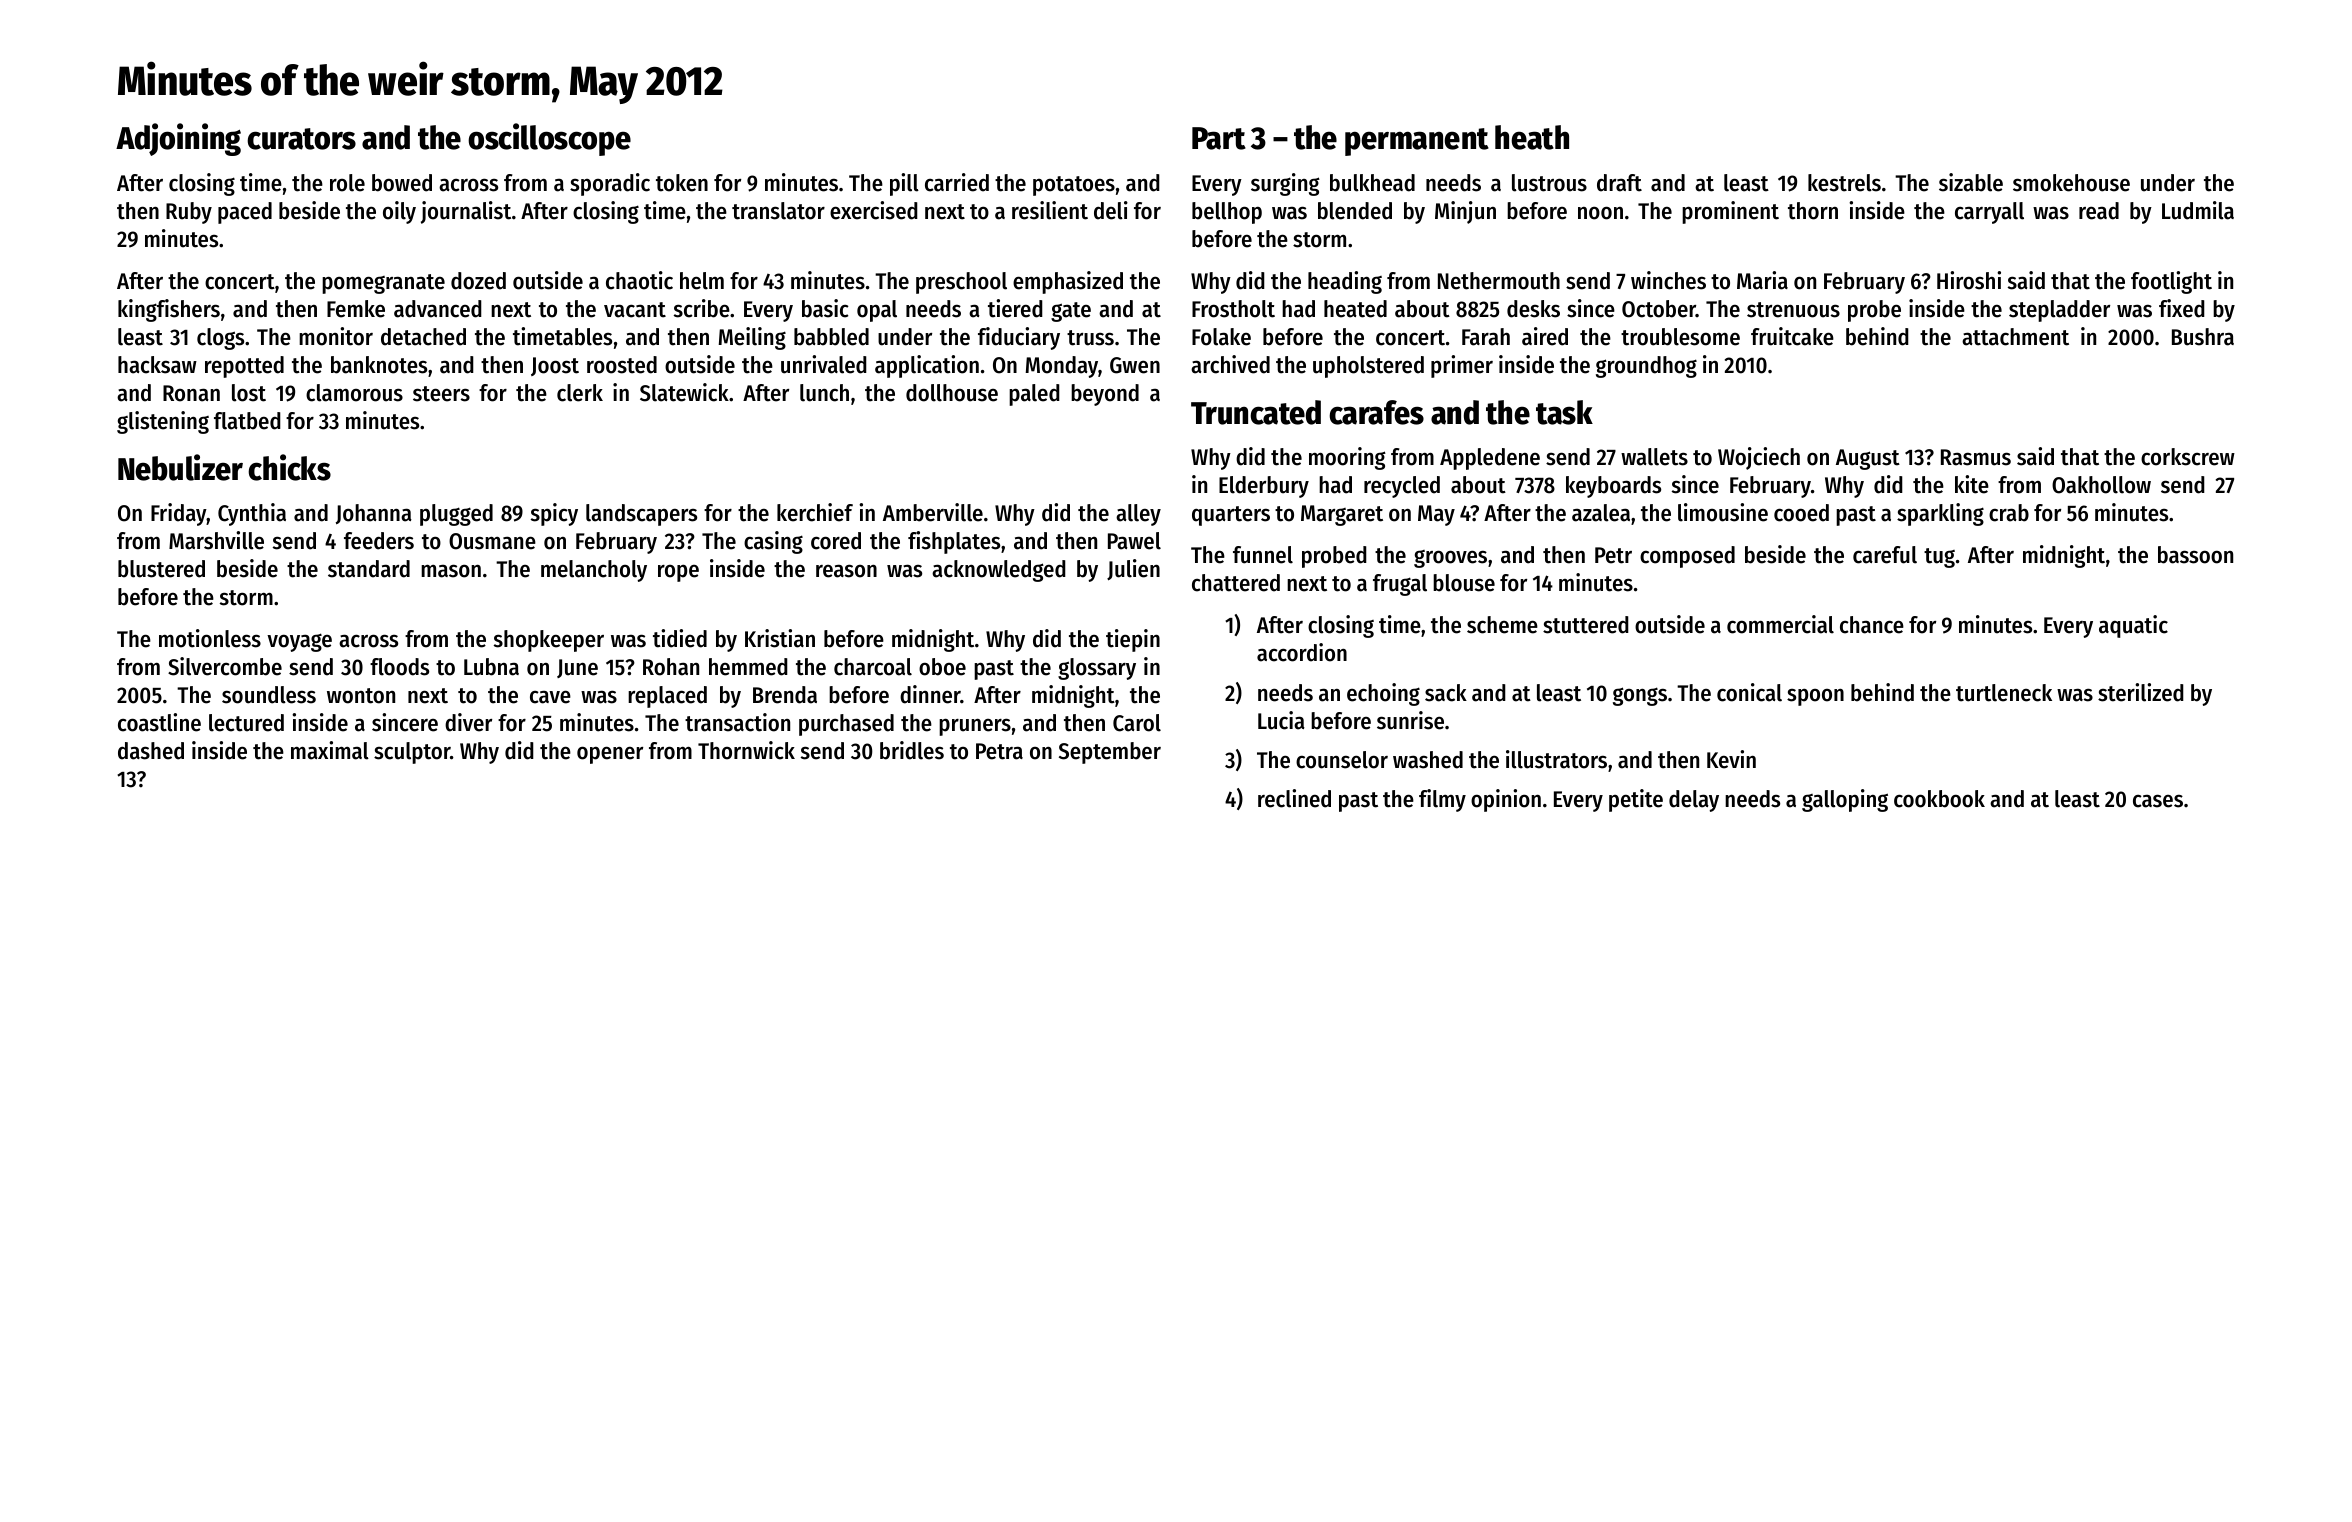 The height and width of the document is (1522, 2352). Describe the element at coordinates (2071, 183) in the document. I see `smokehouse` at that location.
